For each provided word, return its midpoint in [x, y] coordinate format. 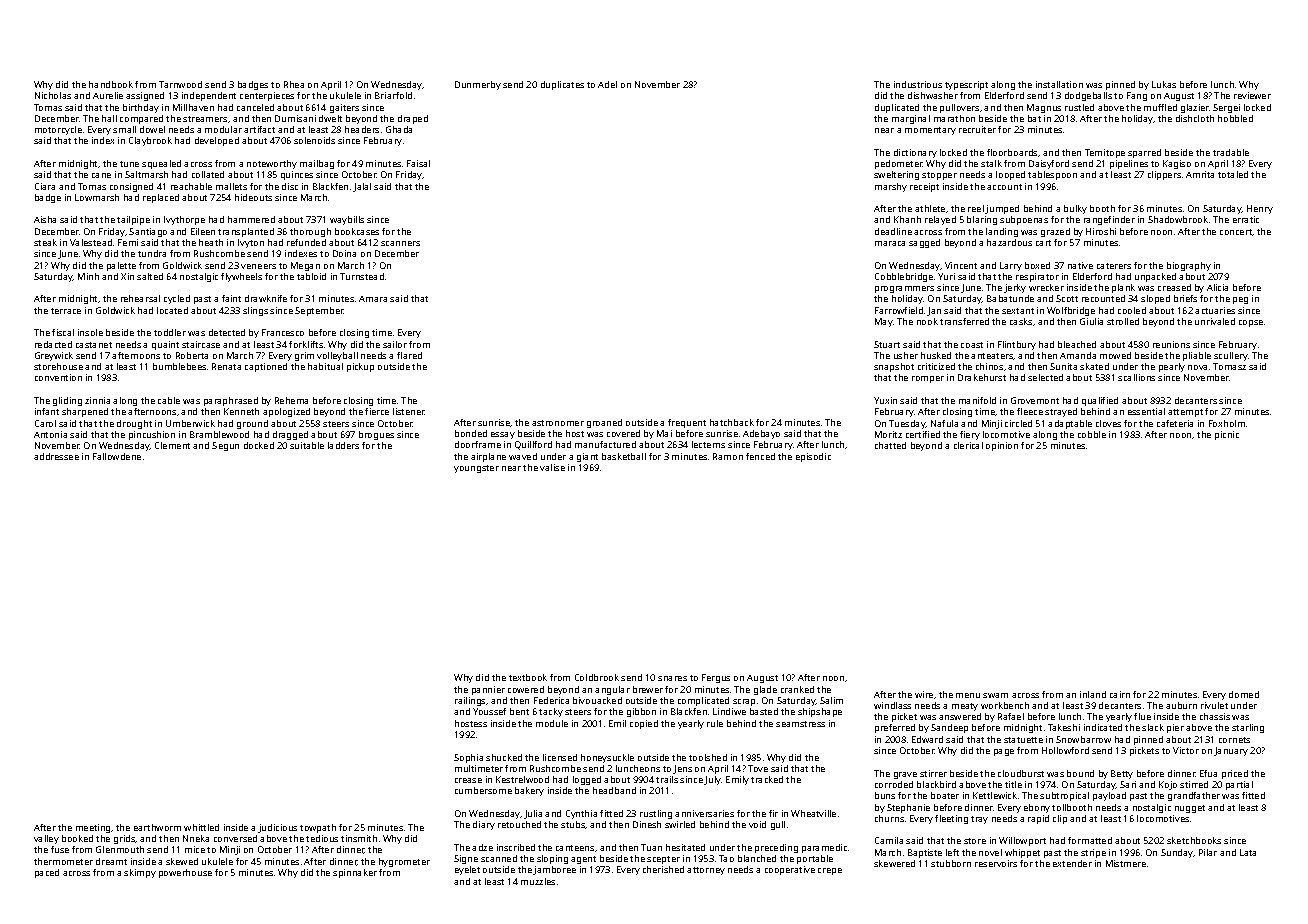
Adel [607, 84]
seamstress [800, 724]
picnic [1227, 435]
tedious [322, 838]
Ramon [728, 456]
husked [936, 355]
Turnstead [362, 276]
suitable [307, 445]
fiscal [63, 332]
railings [470, 701]
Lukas [1164, 84]
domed [1244, 694]
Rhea [294, 84]
